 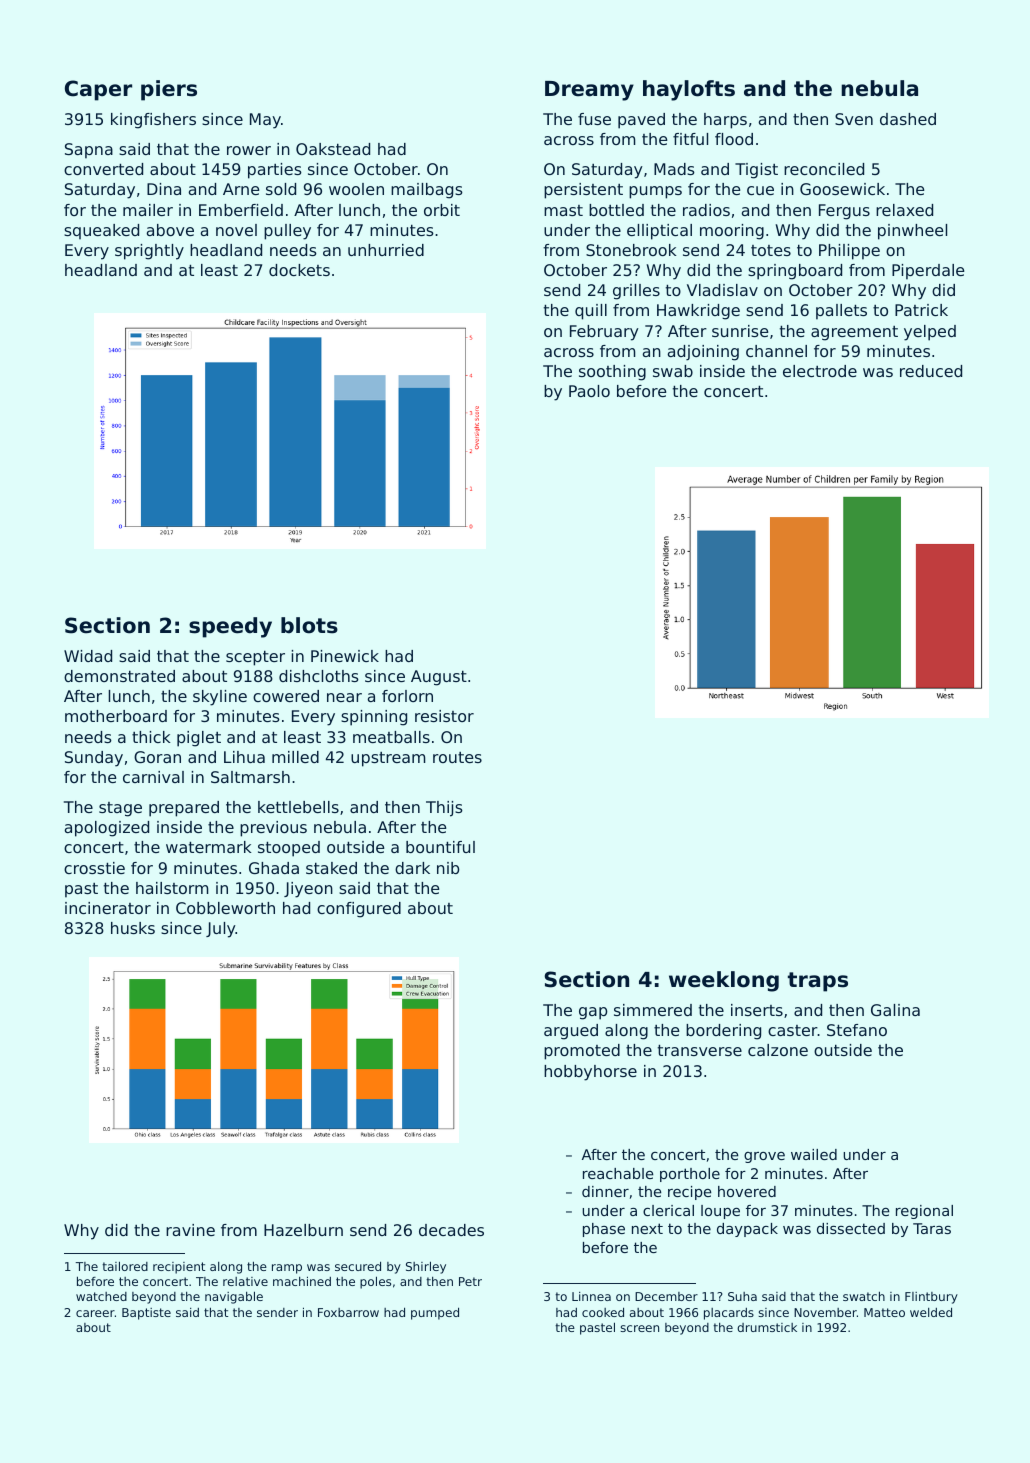 What do you see at coordinates (818, 982) in the document?
I see `traps` at bounding box center [818, 982].
